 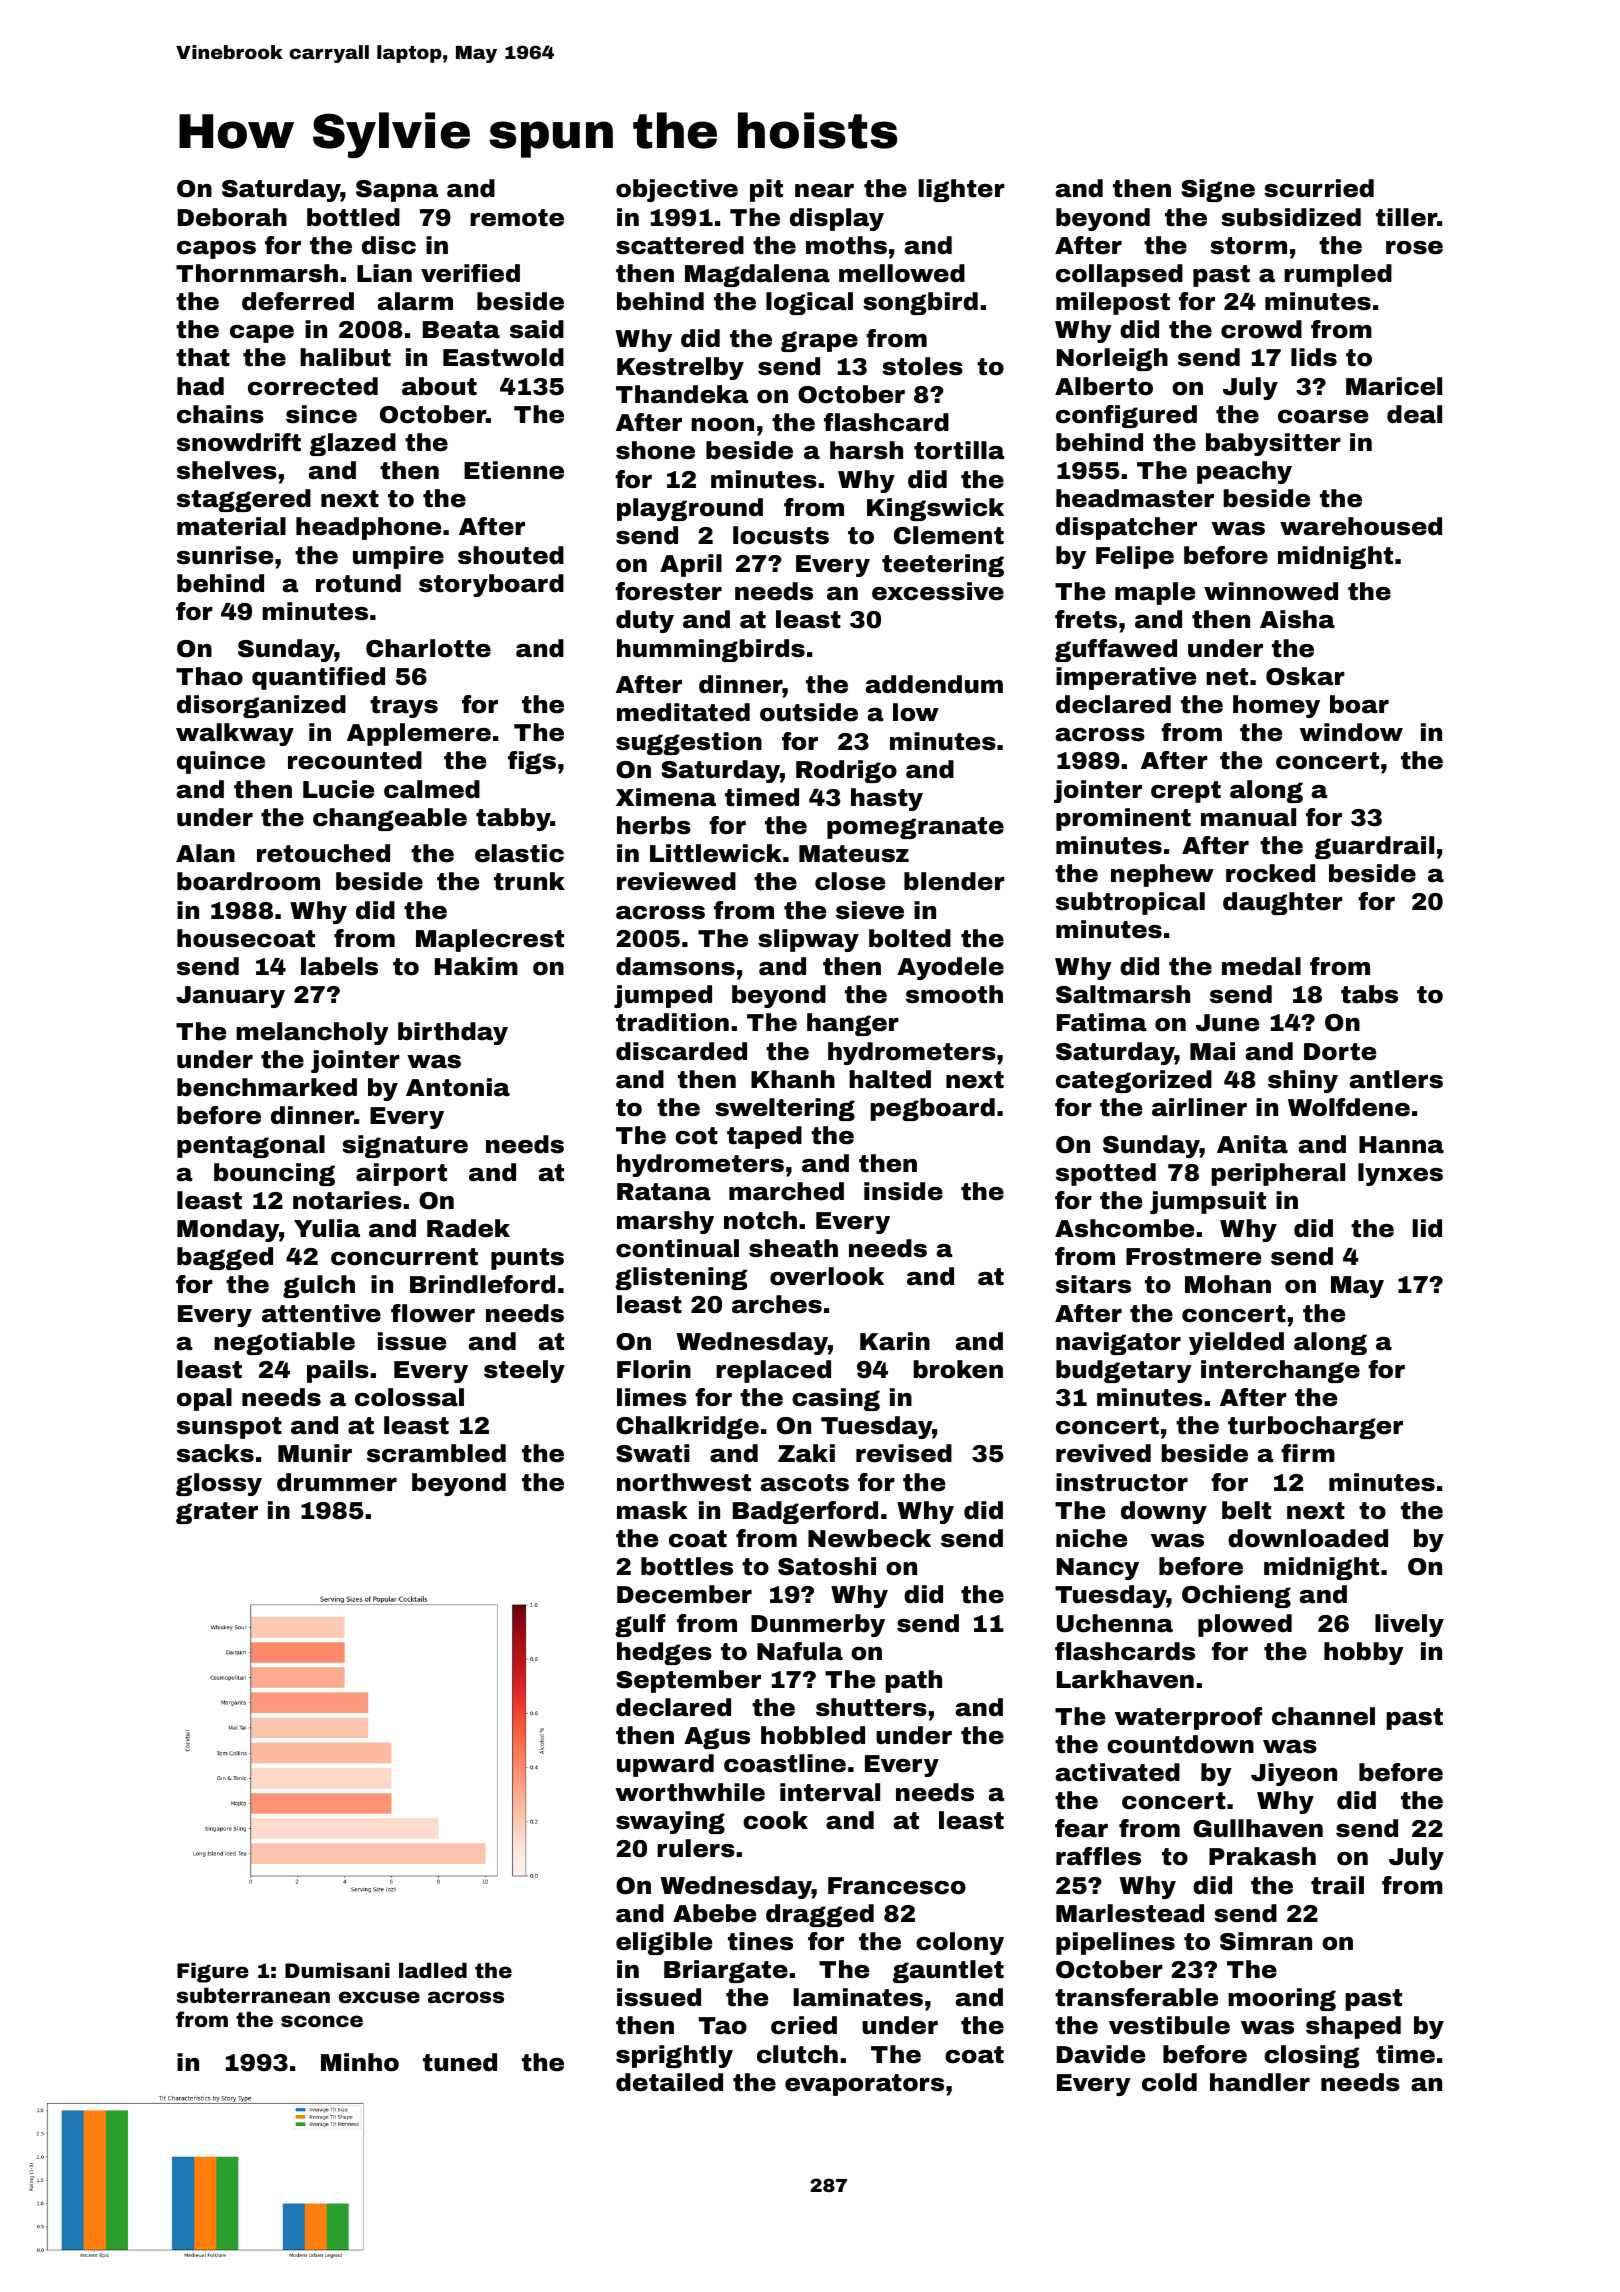 What do you see at coordinates (680, 245) in the page?
I see `scattered` at bounding box center [680, 245].
